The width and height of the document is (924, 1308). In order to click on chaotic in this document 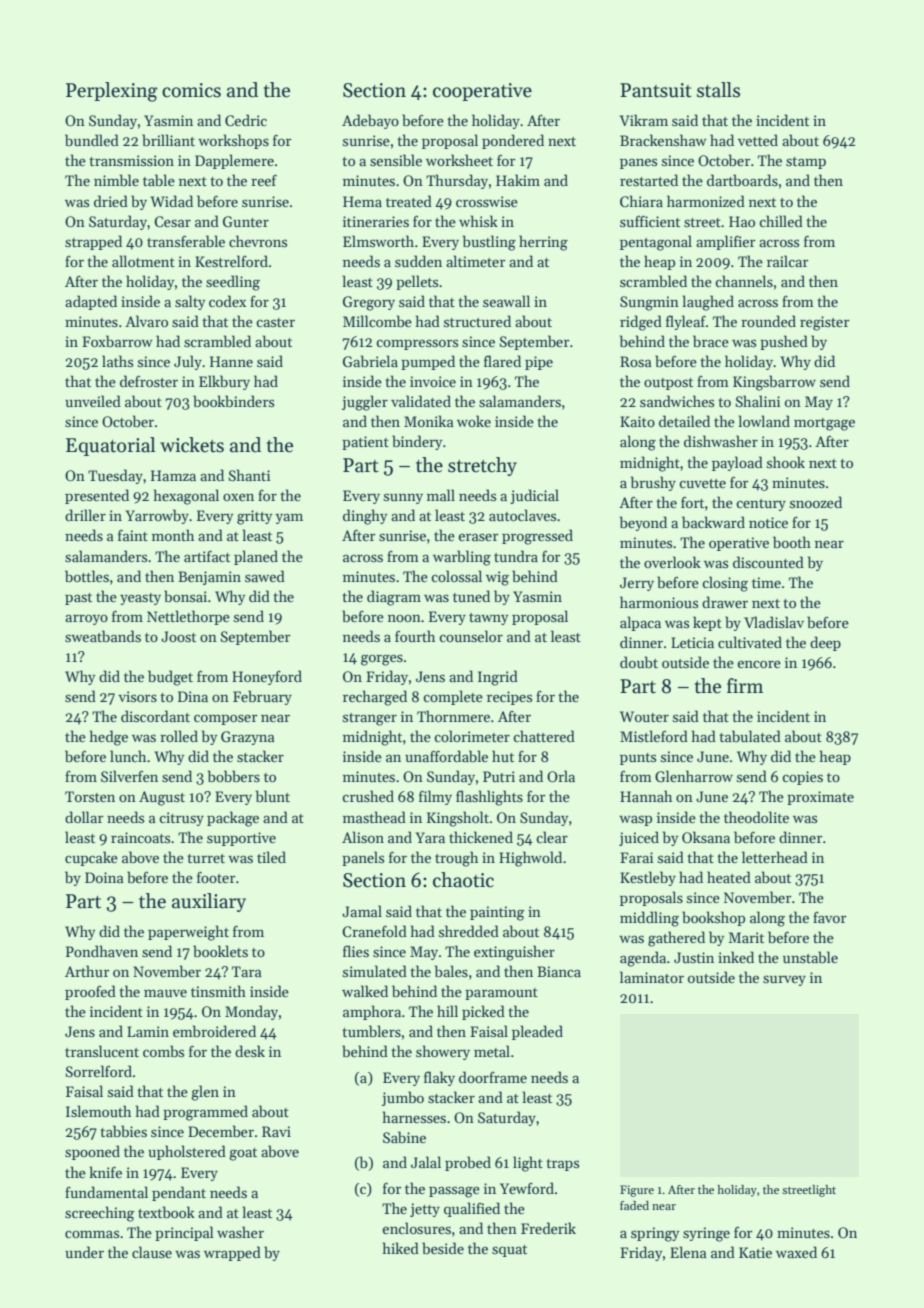, I will do `click(463, 880)`.
